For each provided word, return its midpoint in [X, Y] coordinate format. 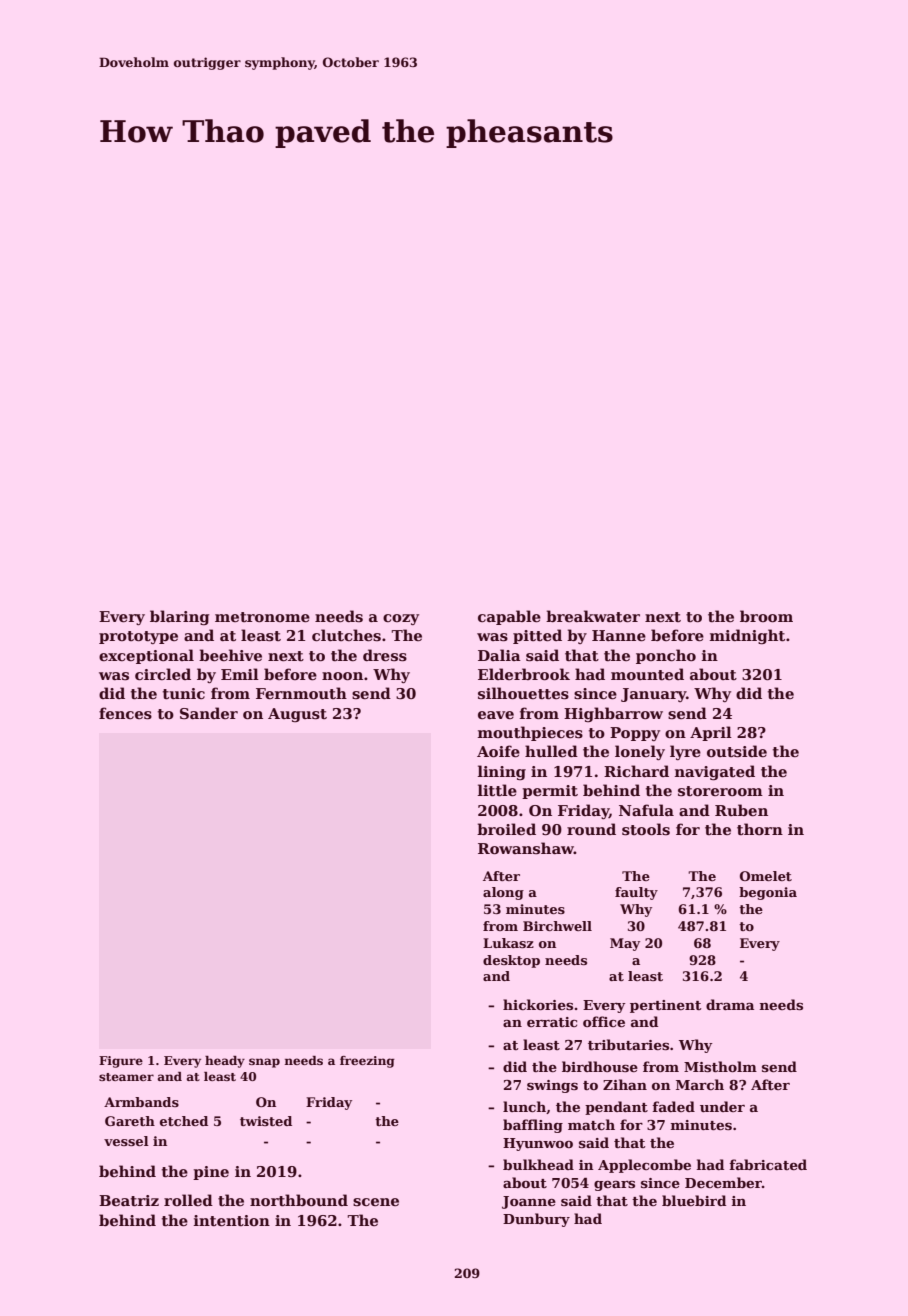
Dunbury [536, 1220]
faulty [636, 893]
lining [502, 772]
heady [225, 1062]
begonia [768, 893]
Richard [636, 771]
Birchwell [557, 926]
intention [232, 1220]
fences [125, 713]
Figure [121, 1062]
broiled [506, 829]
